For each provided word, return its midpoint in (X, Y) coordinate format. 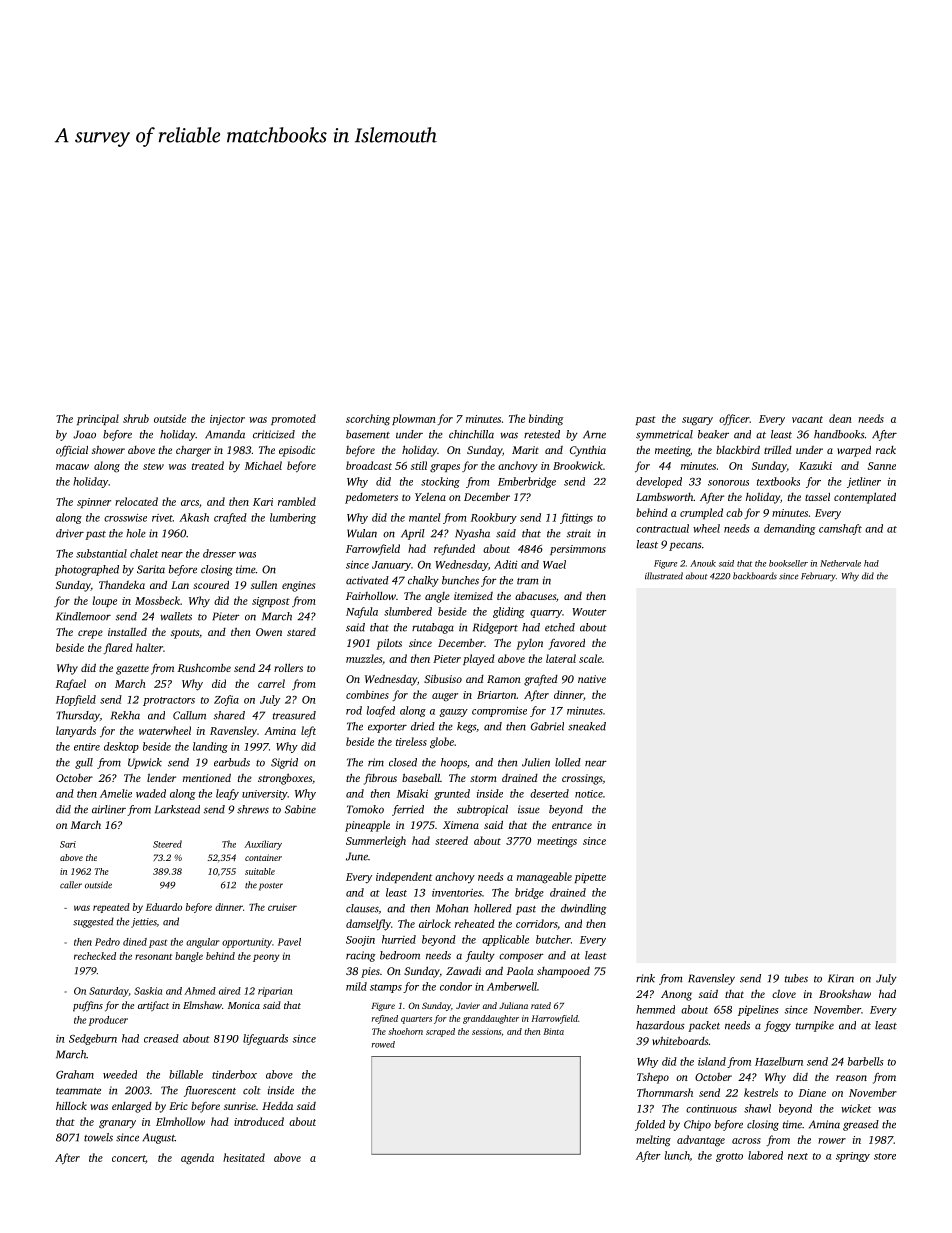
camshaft (840, 529)
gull (84, 763)
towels (98, 1137)
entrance (572, 825)
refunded (454, 549)
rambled (297, 501)
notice (589, 794)
